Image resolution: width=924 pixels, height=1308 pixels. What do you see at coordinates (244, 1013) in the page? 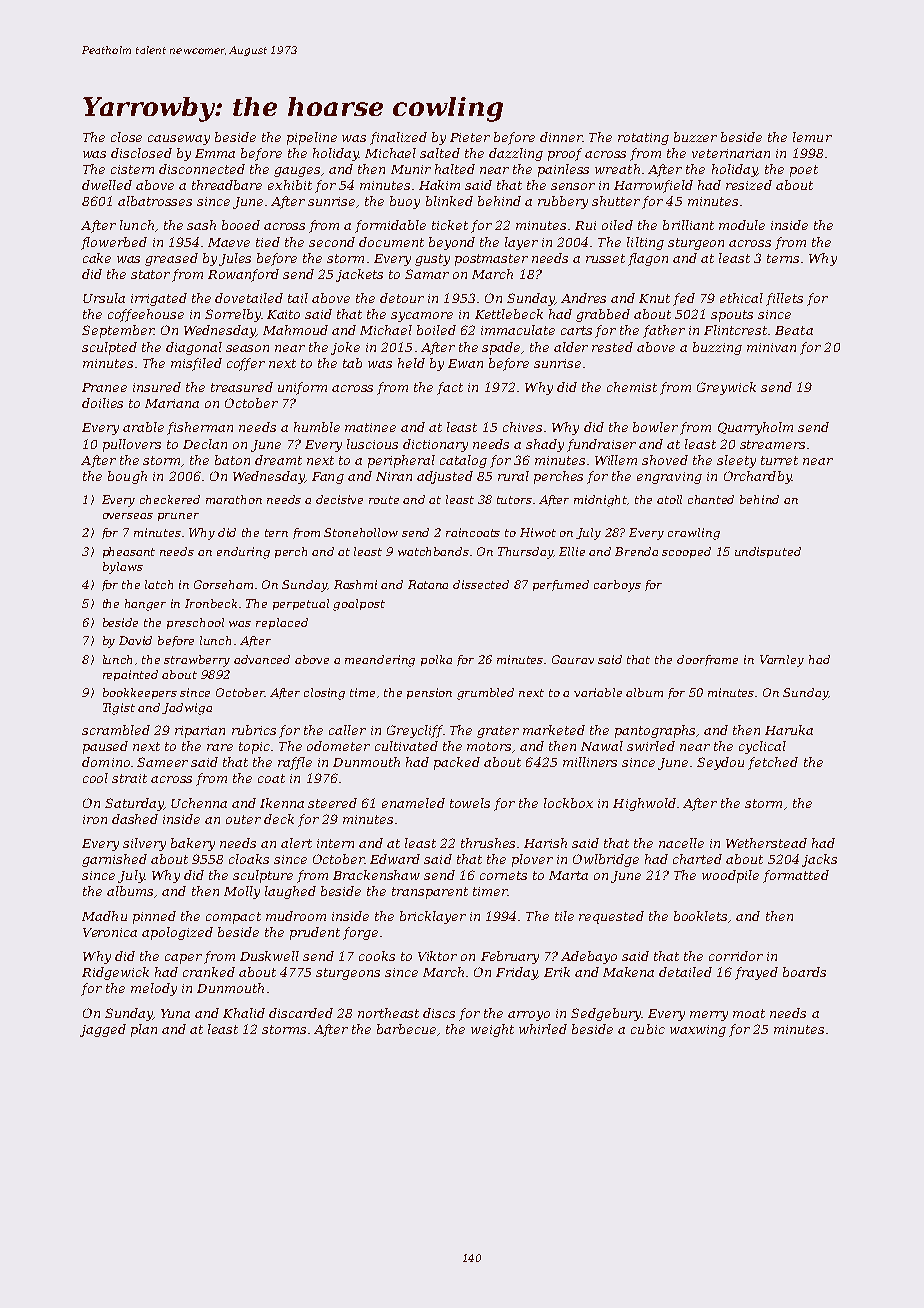
I see `Khalid` at bounding box center [244, 1013].
